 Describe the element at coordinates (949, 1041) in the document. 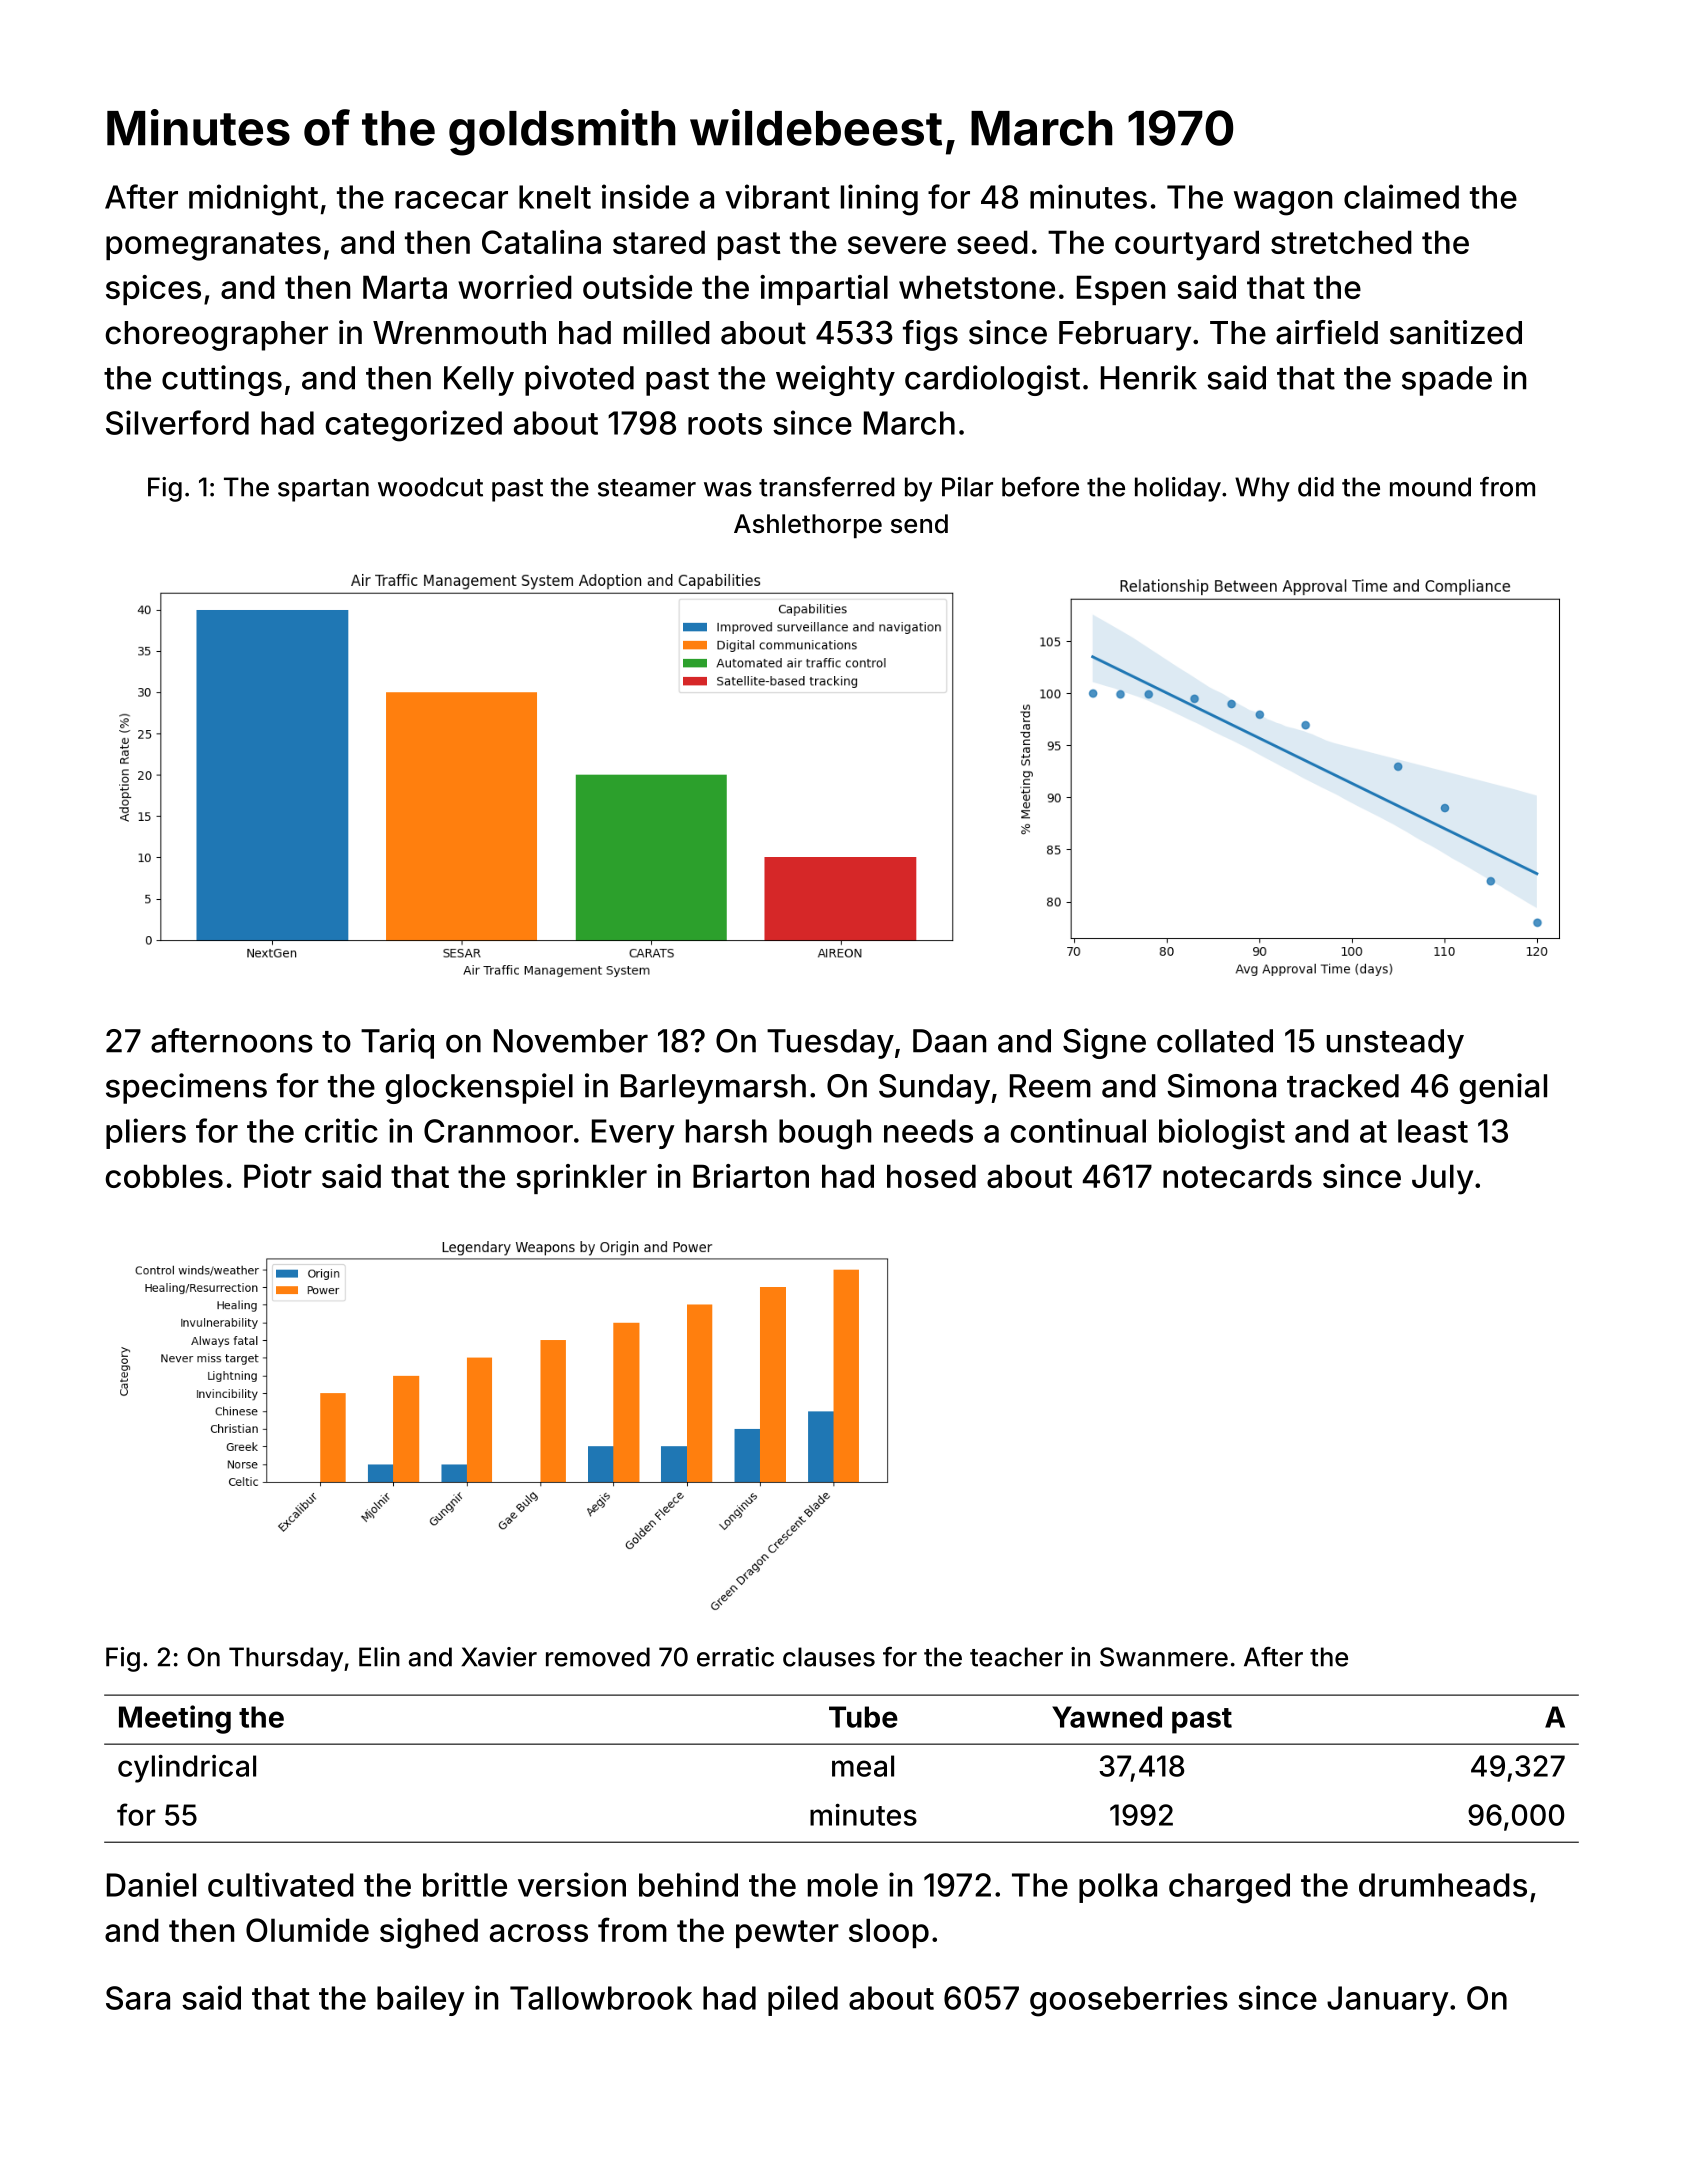

I see `Daan` at that location.
